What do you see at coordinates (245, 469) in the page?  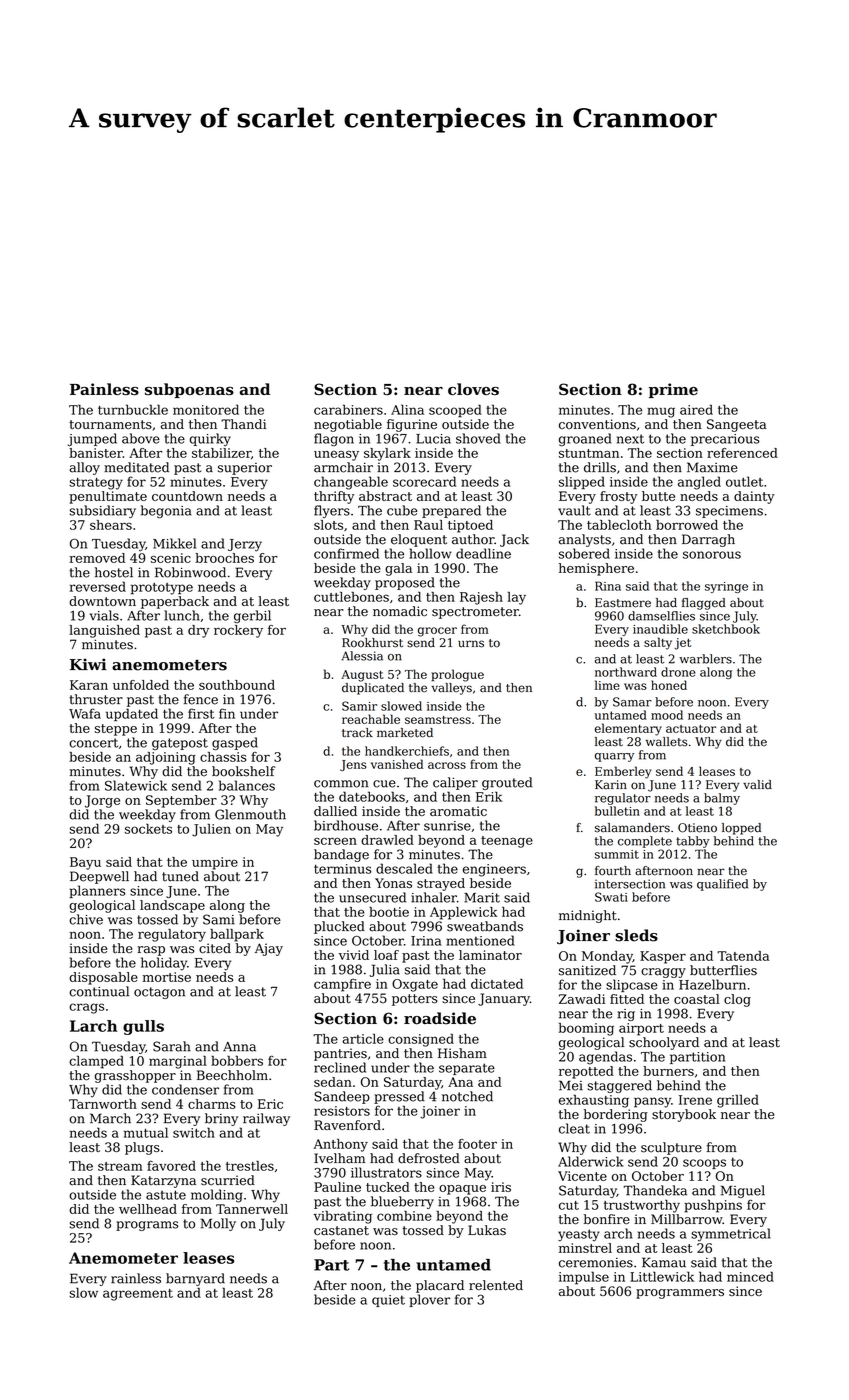 I see `superior` at bounding box center [245, 469].
